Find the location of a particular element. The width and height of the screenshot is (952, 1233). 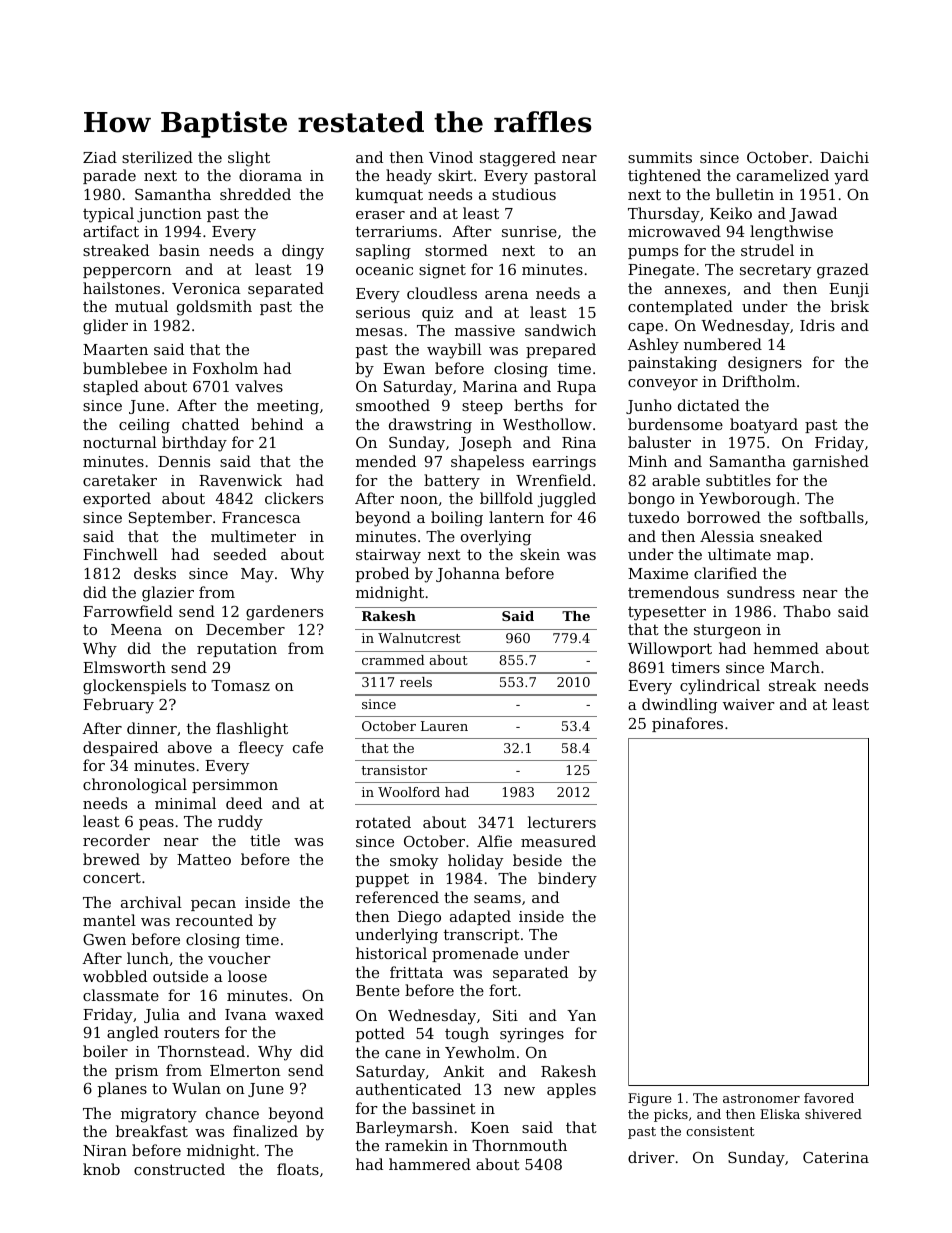

persimmon is located at coordinates (235, 786).
